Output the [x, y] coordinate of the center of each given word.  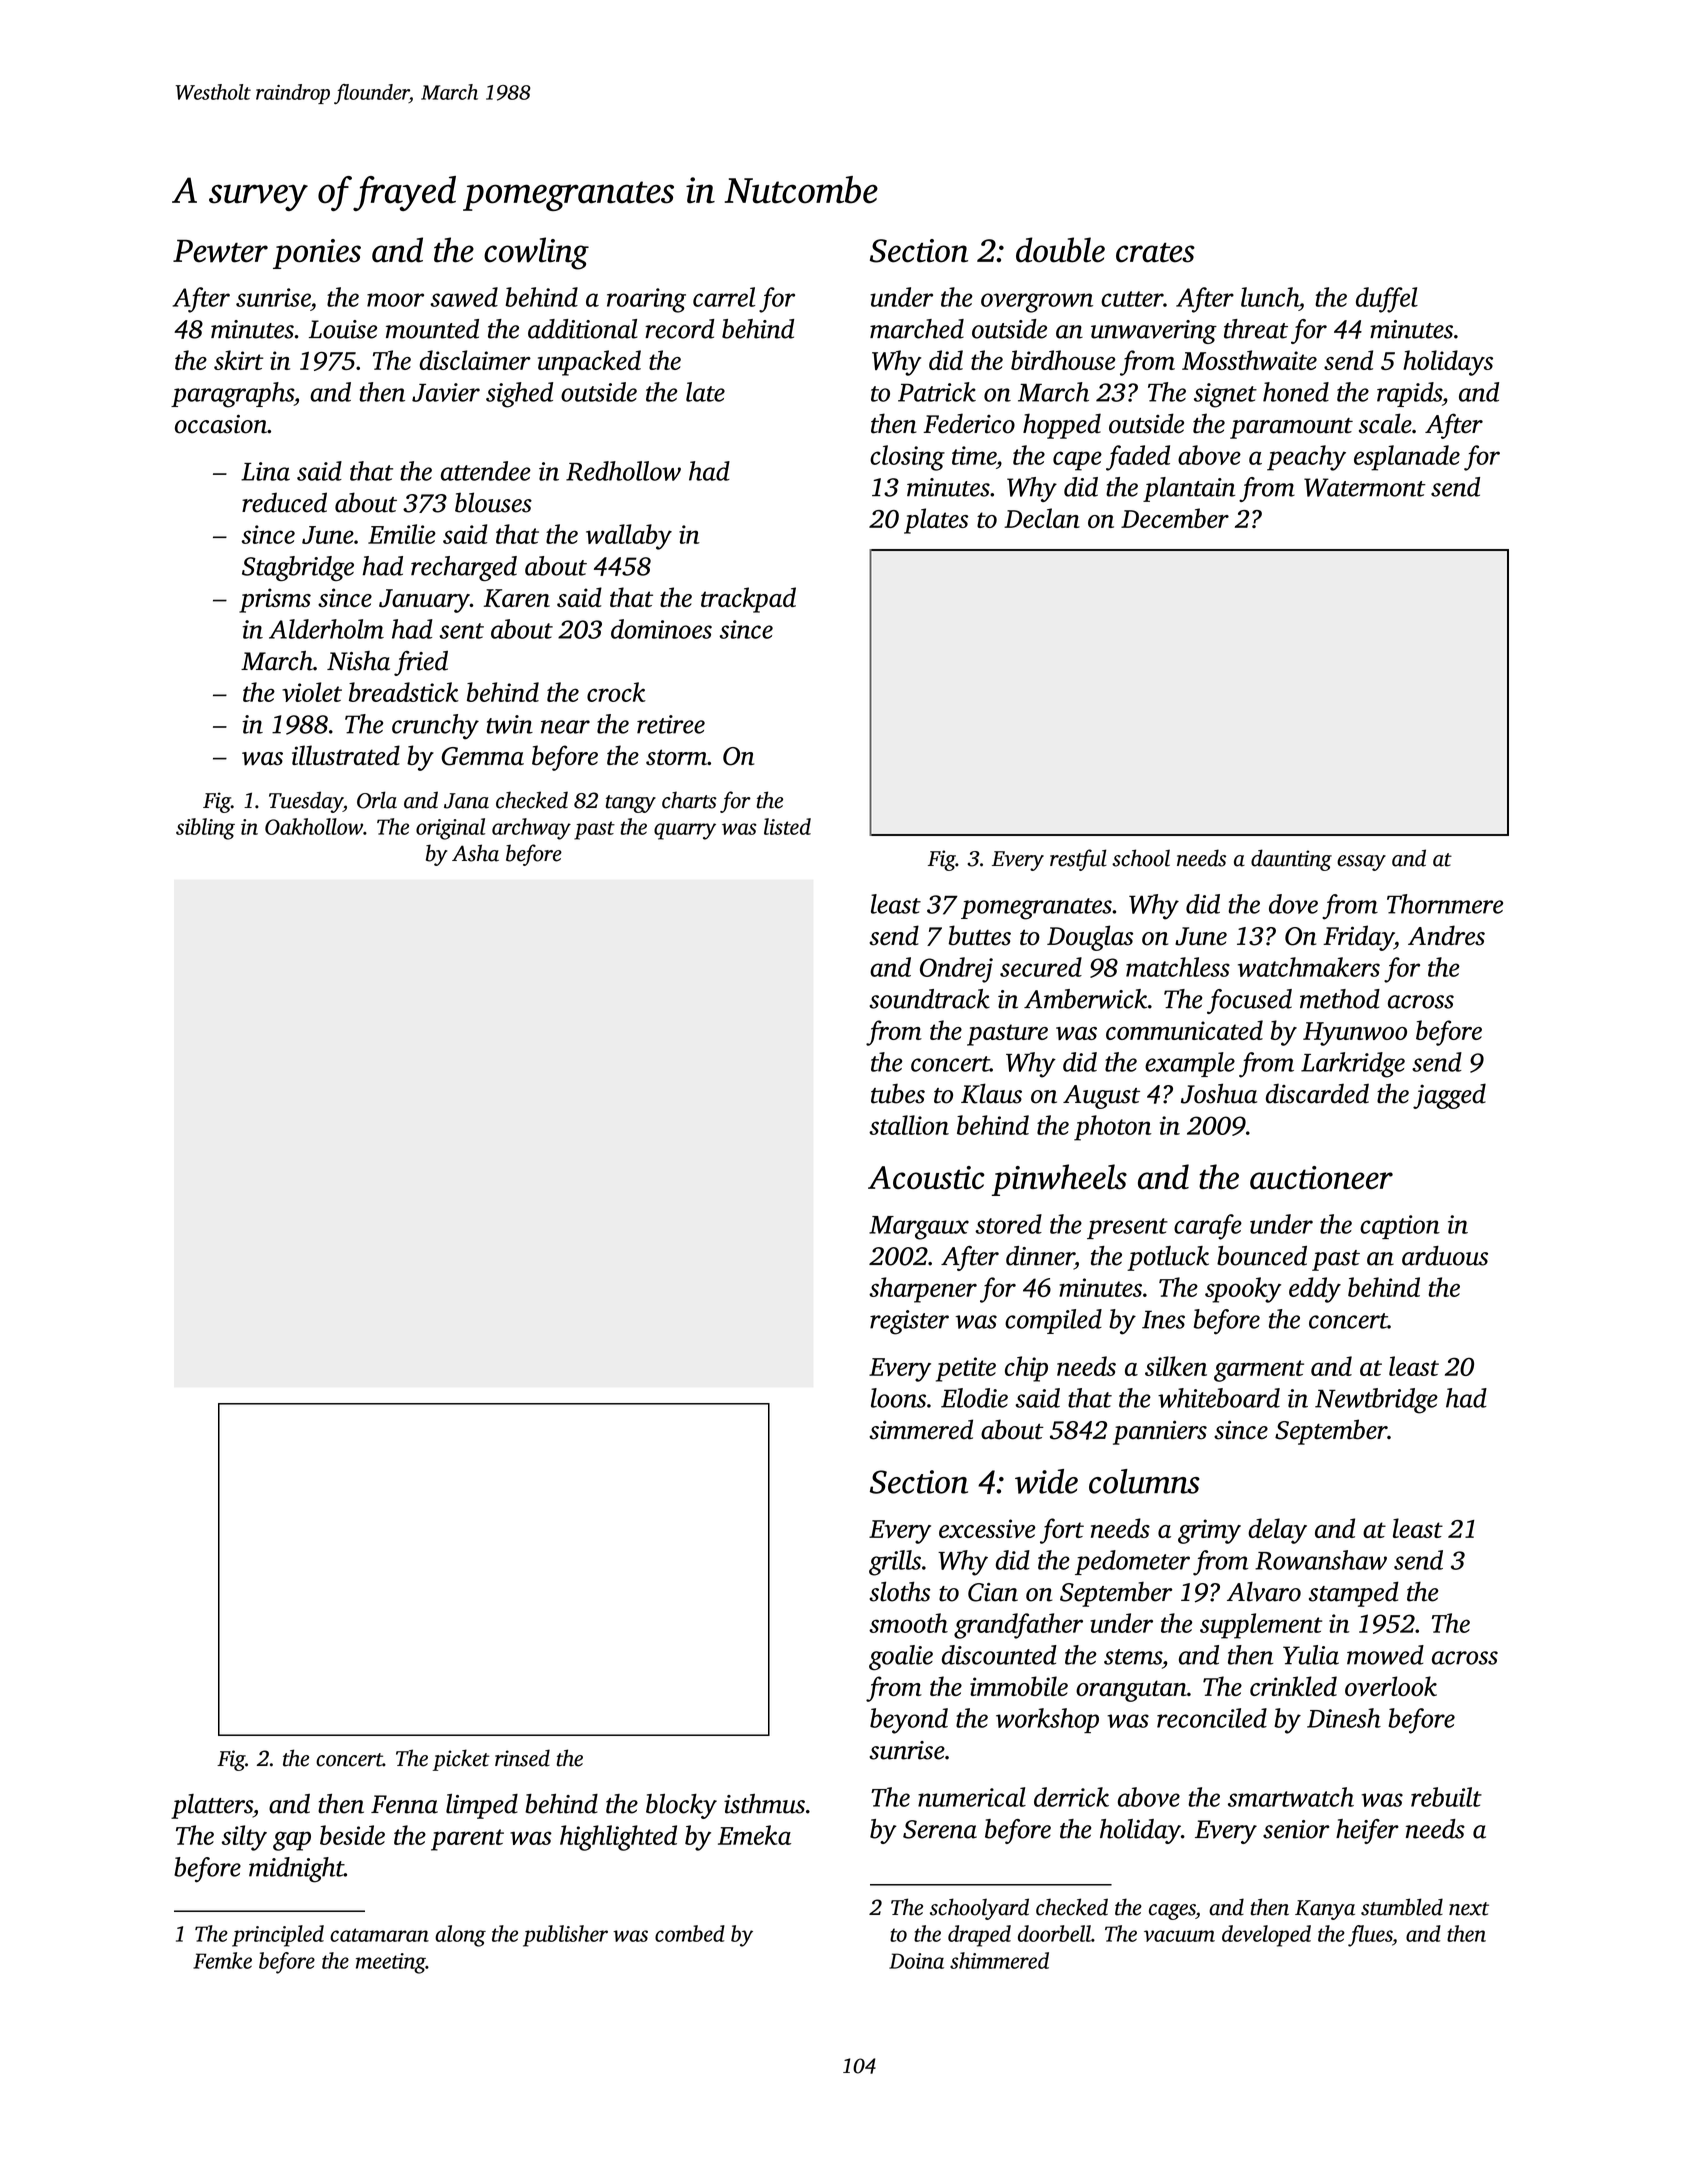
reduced [284, 502]
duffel [1387, 300]
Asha [475, 853]
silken [1176, 1366]
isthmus [764, 1804]
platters [212, 1806]
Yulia [1311, 1655]
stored [1008, 1224]
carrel [724, 297]
